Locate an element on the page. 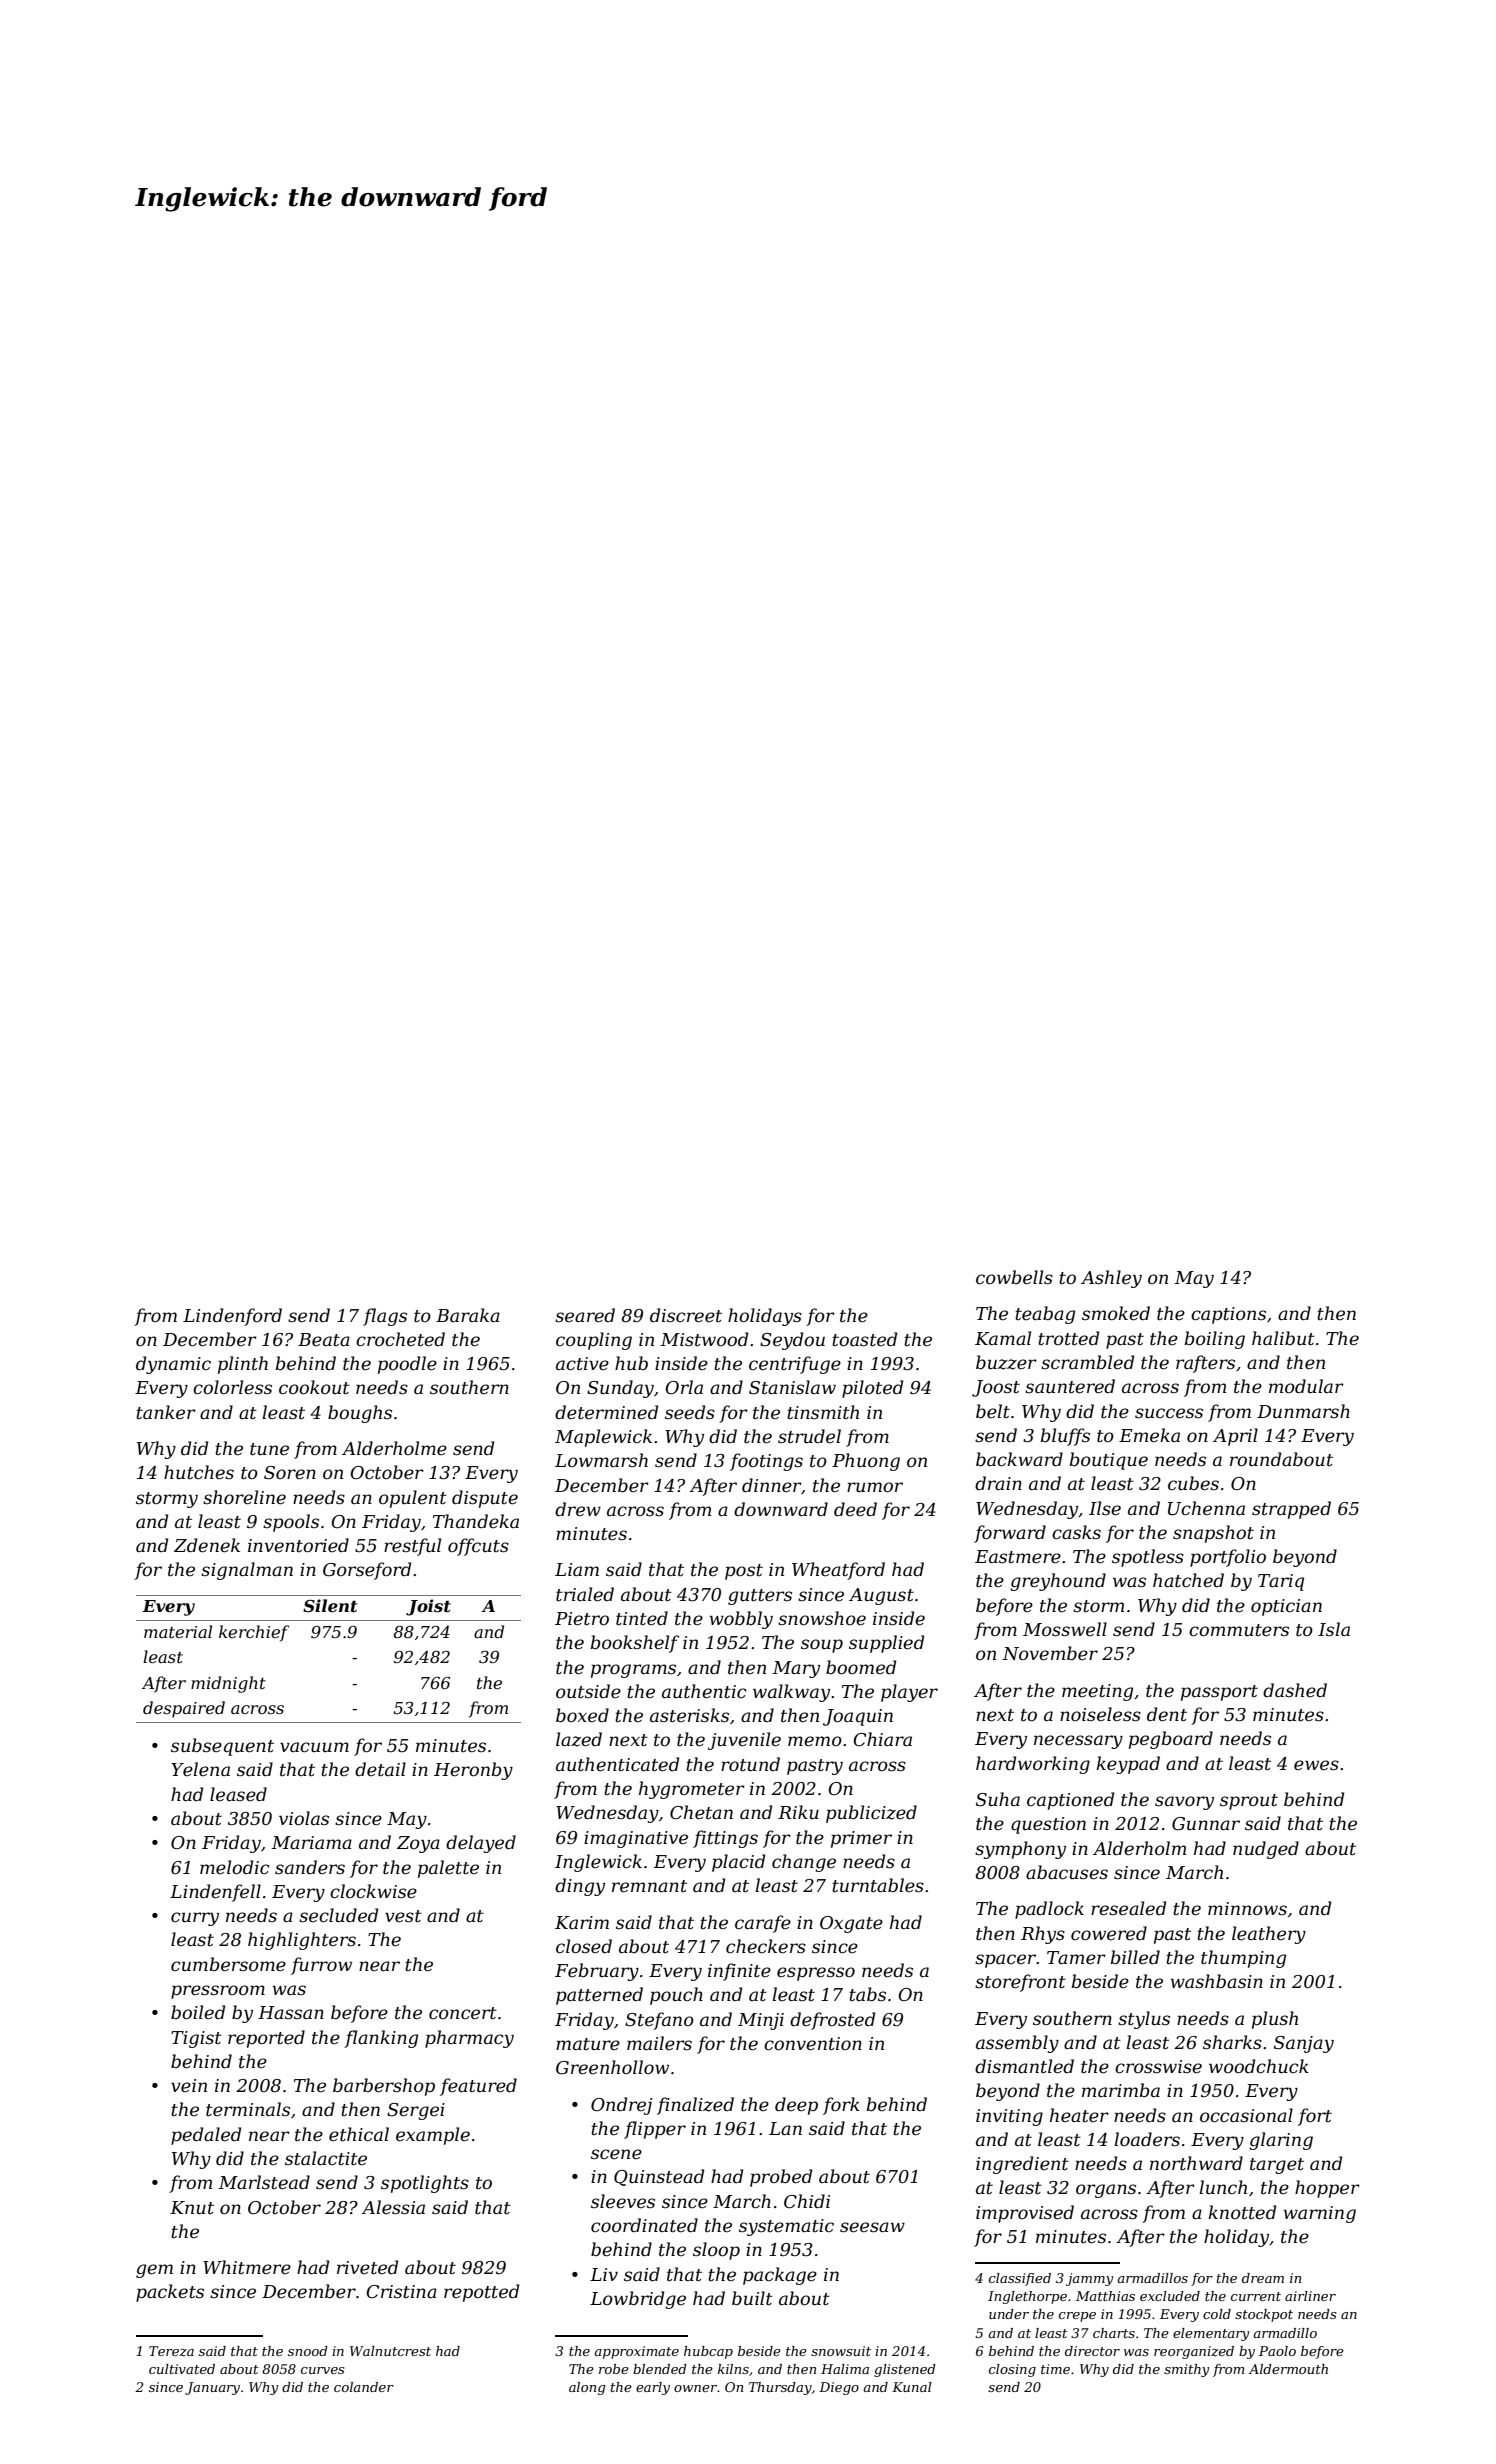  player is located at coordinates (909, 1693).
